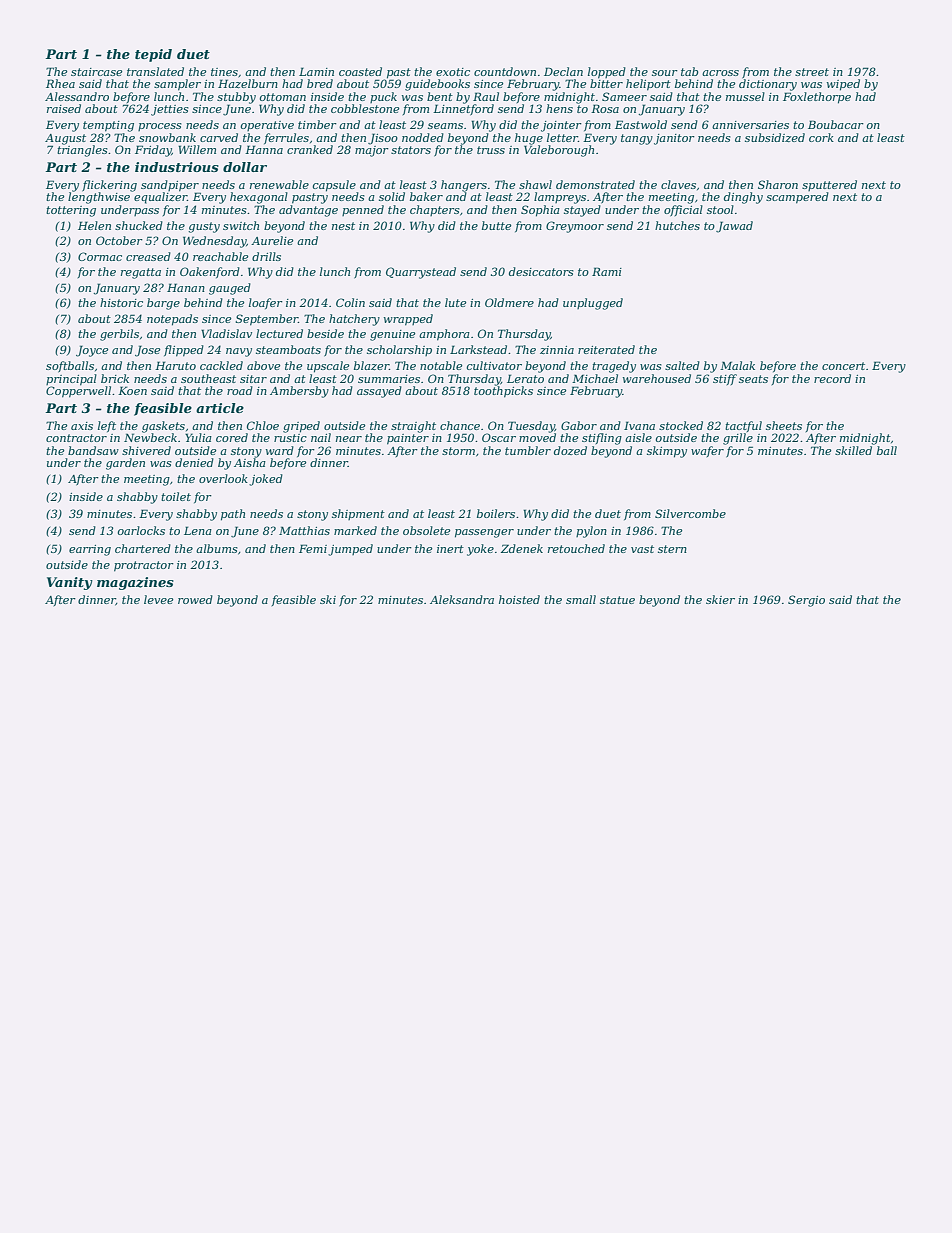  I want to click on tepid, so click(153, 55).
